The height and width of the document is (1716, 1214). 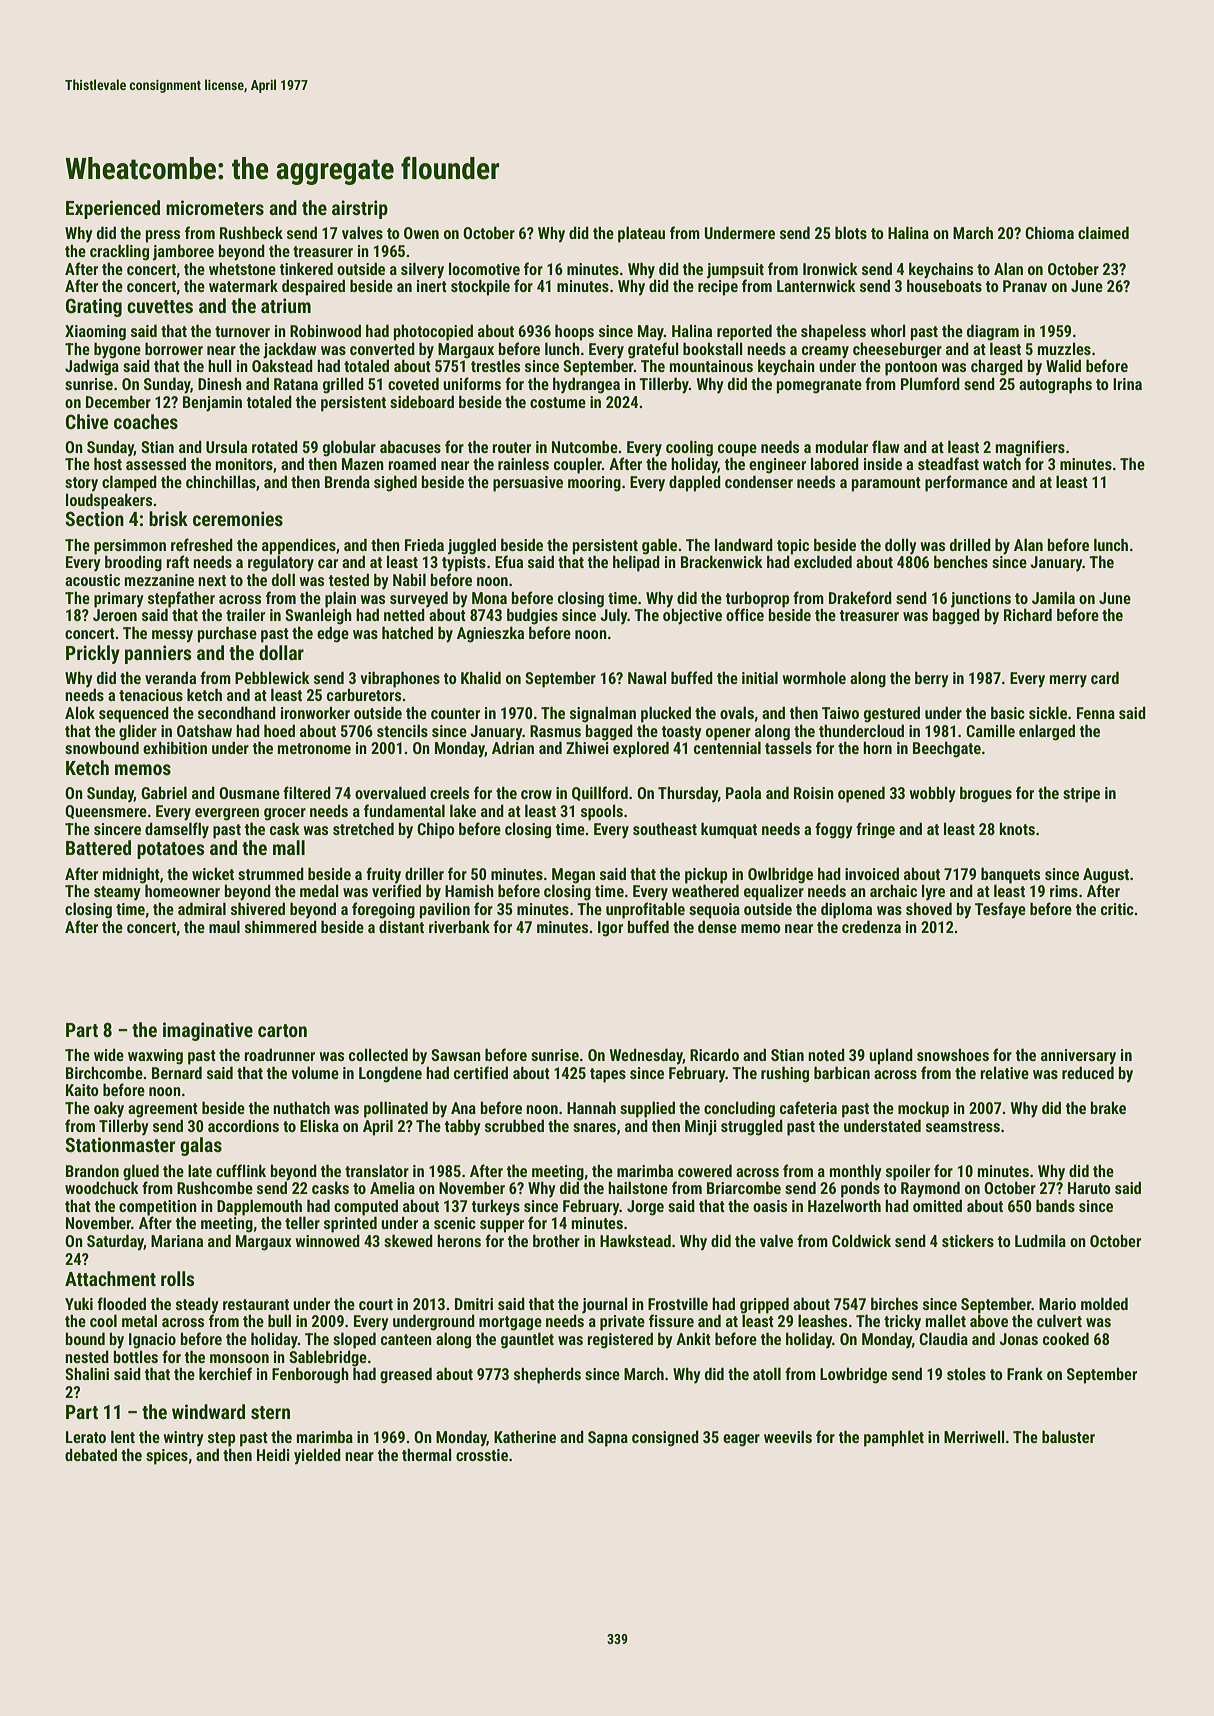 I want to click on upland, so click(x=891, y=1056).
